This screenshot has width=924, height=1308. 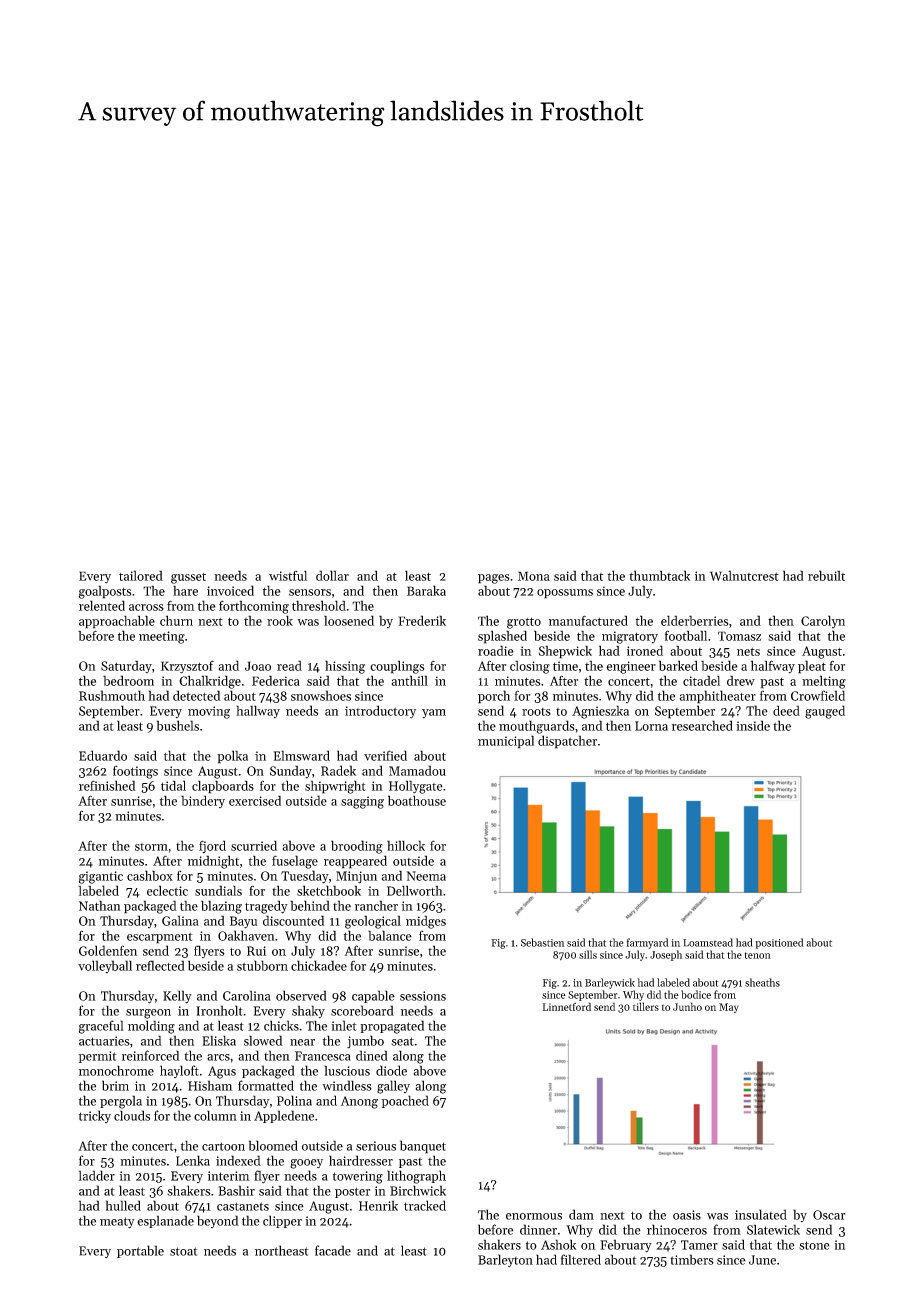 What do you see at coordinates (376, 1146) in the screenshot?
I see `serious` at bounding box center [376, 1146].
